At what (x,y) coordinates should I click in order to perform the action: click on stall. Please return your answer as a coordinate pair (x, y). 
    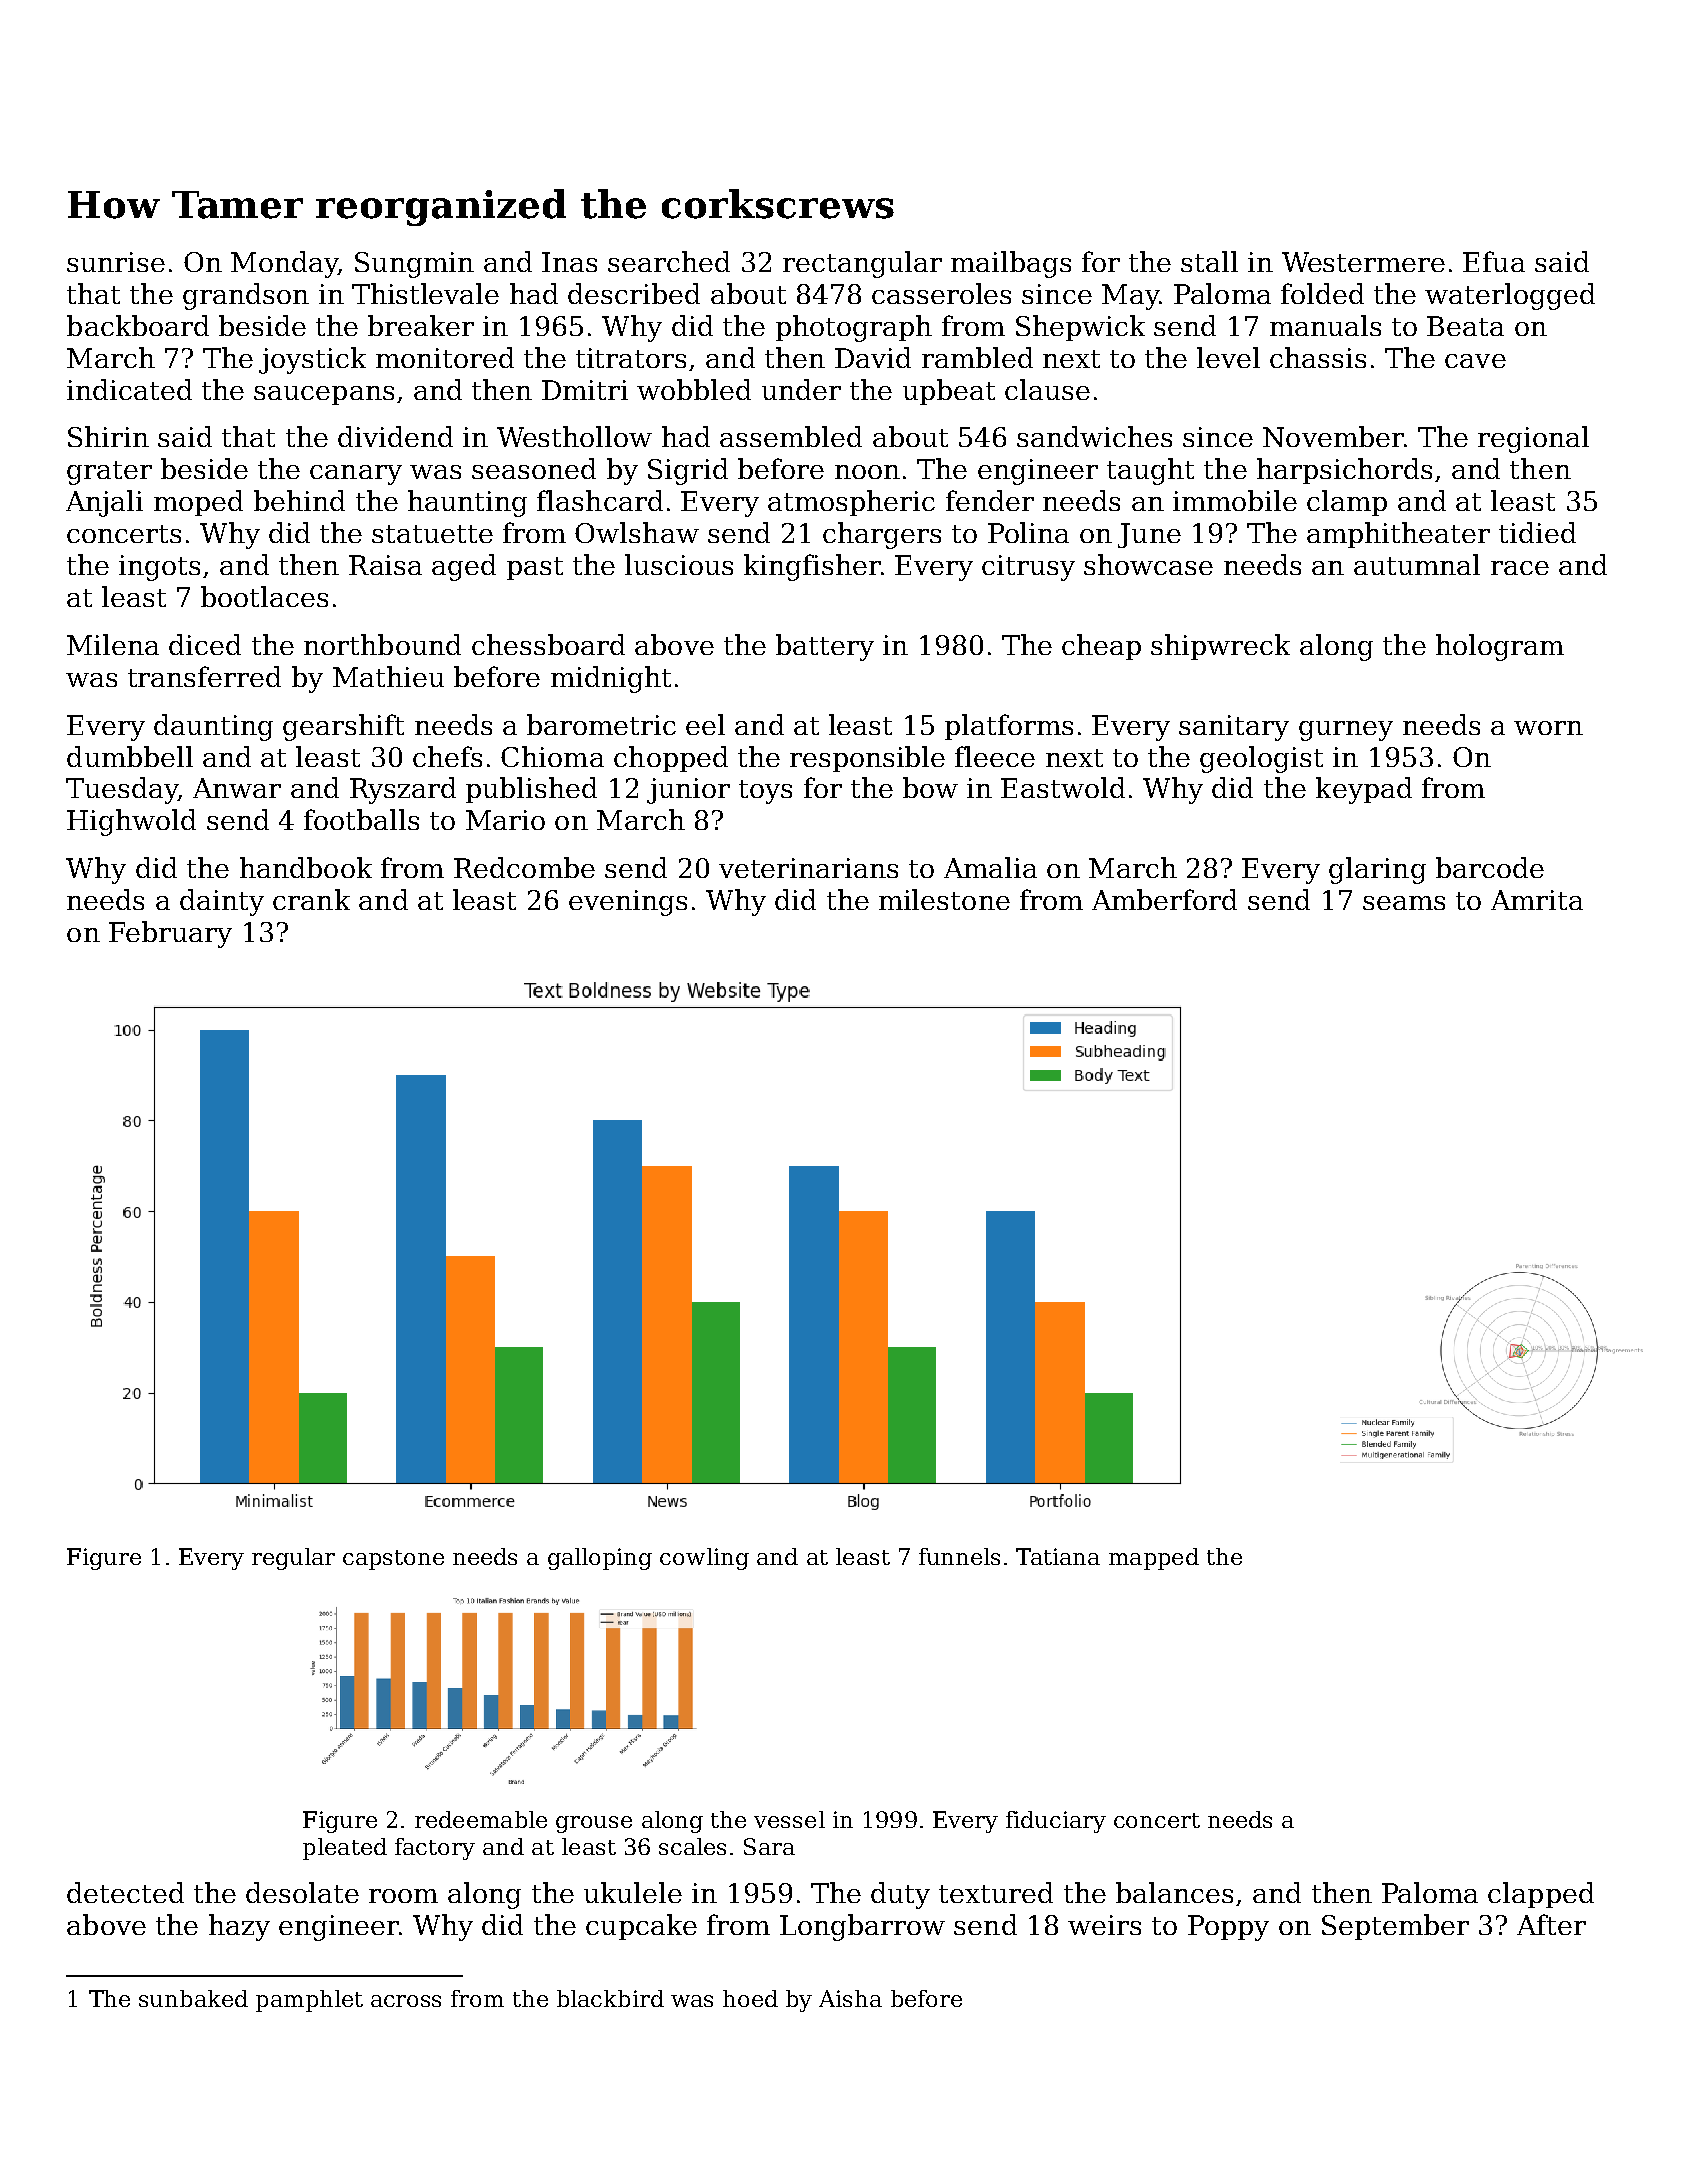
    Looking at the image, I should click on (1209, 261).
